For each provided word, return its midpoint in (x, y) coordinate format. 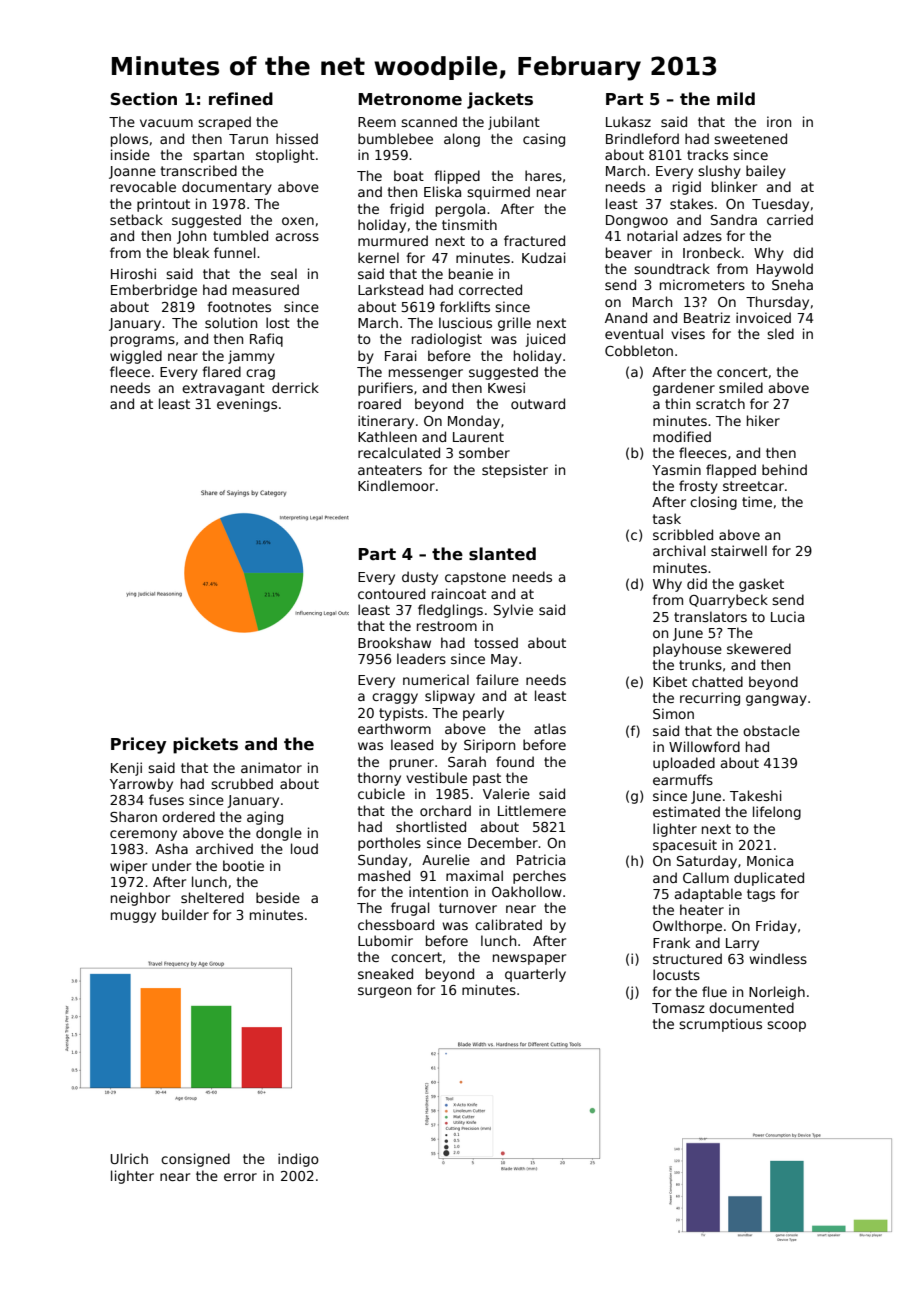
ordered (188, 816)
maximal (474, 875)
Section (144, 99)
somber (484, 452)
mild (736, 98)
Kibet (670, 681)
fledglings (450, 611)
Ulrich (129, 1158)
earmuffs (683, 779)
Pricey (138, 745)
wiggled (136, 357)
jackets (500, 100)
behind (784, 469)
